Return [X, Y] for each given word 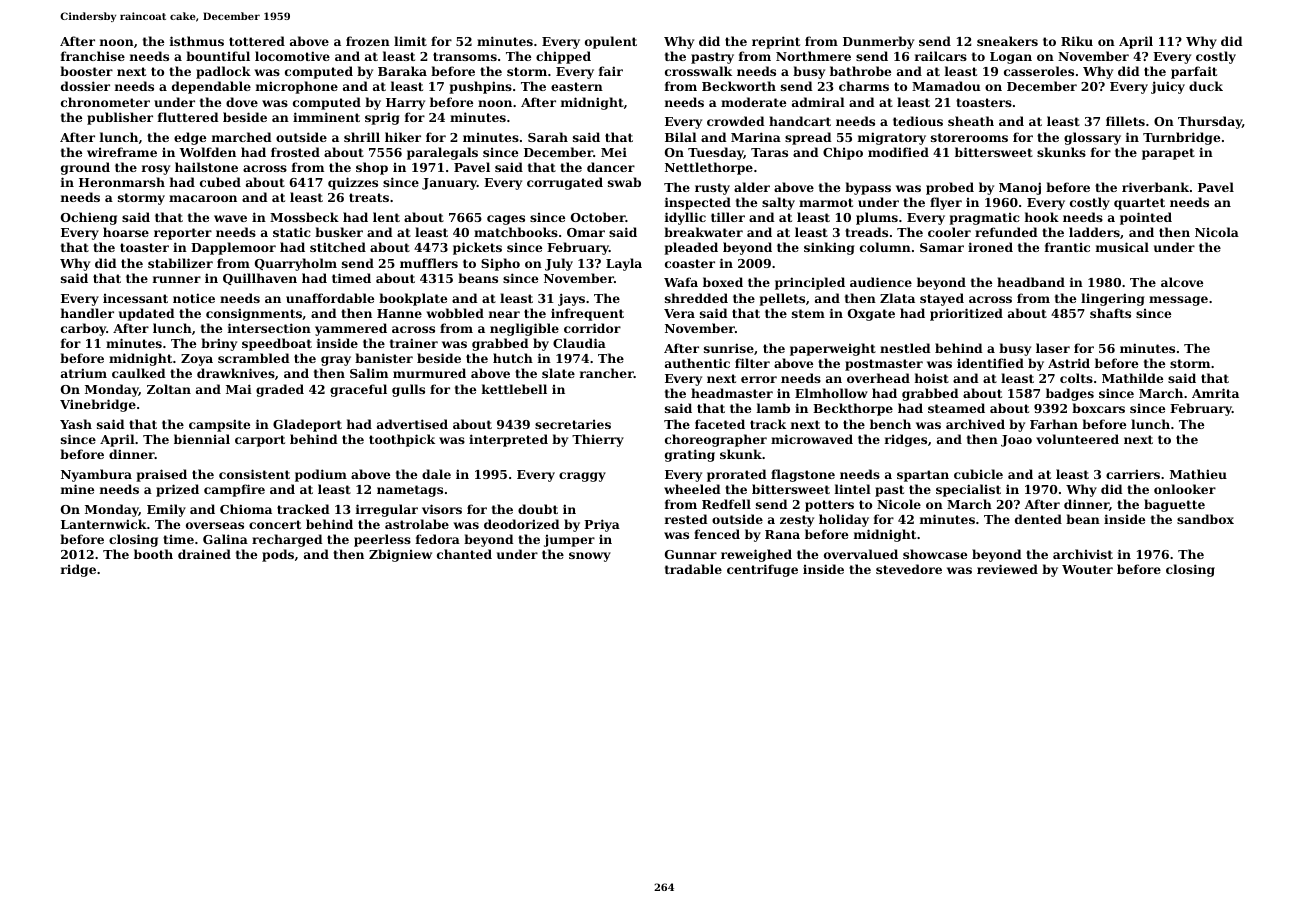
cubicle [978, 474]
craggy [582, 477]
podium [321, 475]
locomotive [292, 56]
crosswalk [698, 71]
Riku [1077, 41]
